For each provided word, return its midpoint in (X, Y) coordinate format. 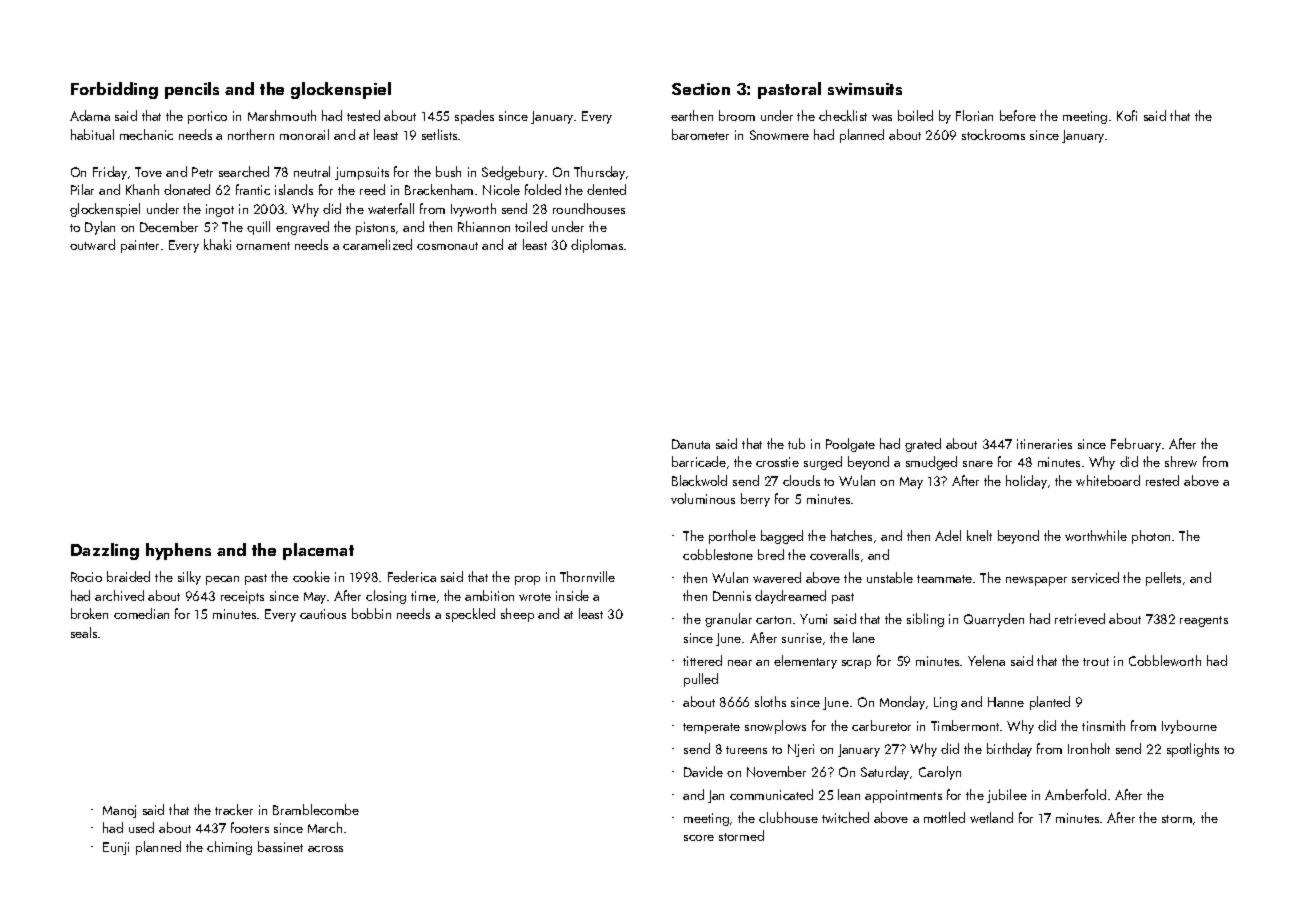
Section (701, 89)
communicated (771, 794)
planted (1050, 703)
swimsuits (865, 89)
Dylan (100, 228)
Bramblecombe (316, 809)
